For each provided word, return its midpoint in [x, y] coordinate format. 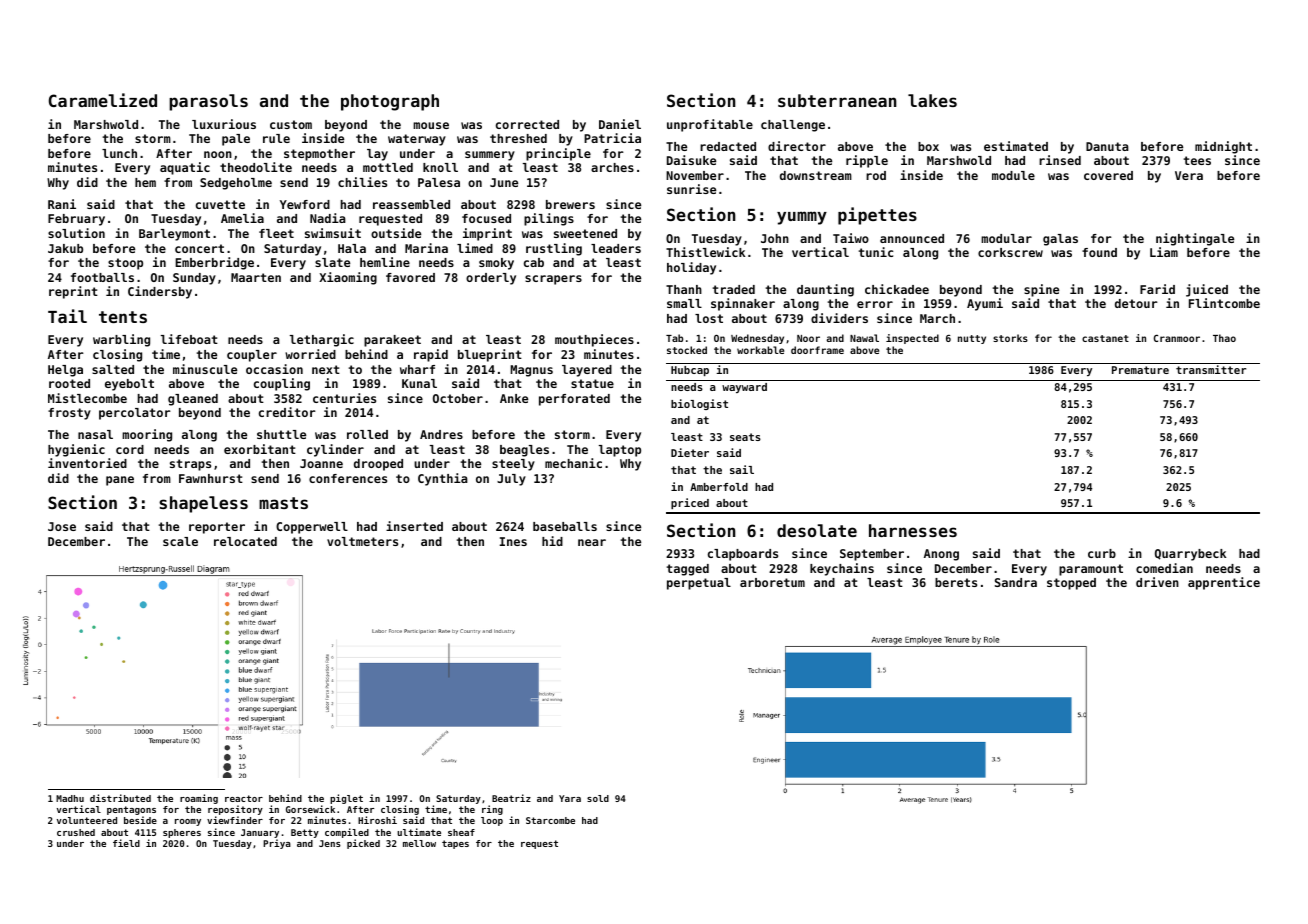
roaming [199, 799]
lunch [119, 153]
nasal [95, 434]
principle [558, 154]
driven [1157, 582]
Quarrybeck [1190, 555]
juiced [1207, 290]
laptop [620, 451]
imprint [487, 234]
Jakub [65, 248]
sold [598, 798]
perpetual [699, 584]
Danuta [1107, 146]
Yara [570, 798]
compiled [347, 833]
